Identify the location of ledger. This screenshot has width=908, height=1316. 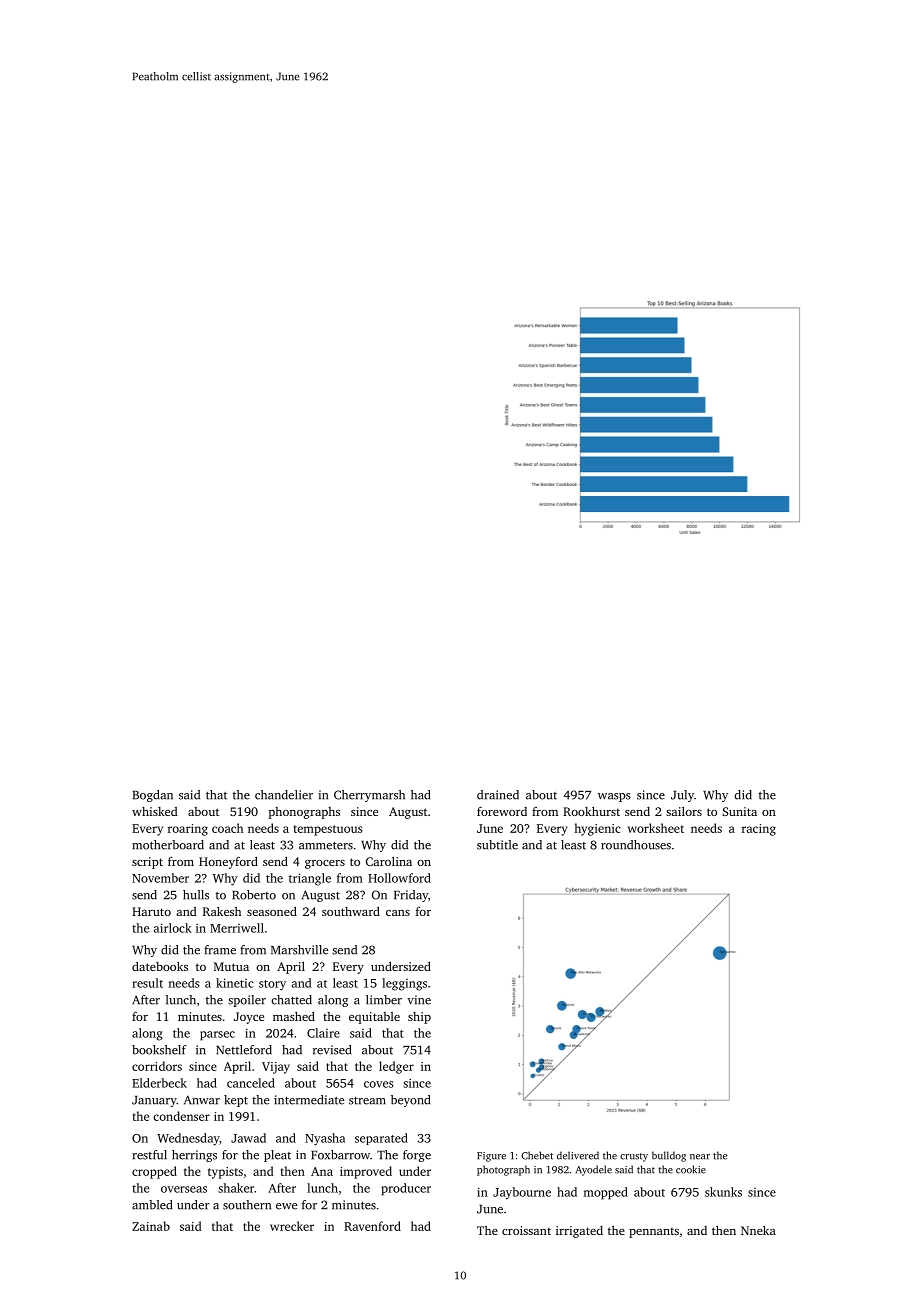
(396, 1067).
